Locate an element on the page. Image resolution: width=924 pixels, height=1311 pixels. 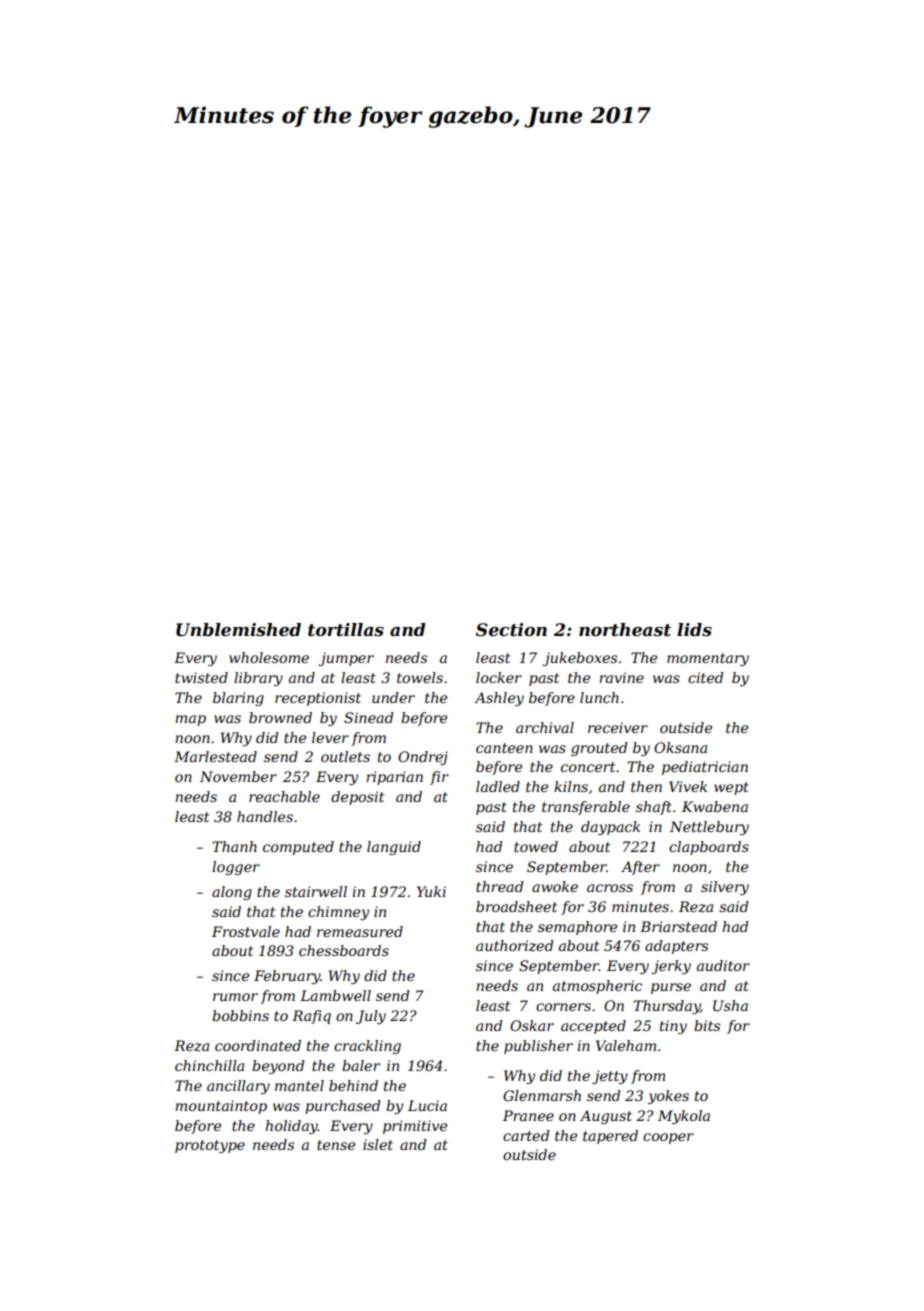
wholesome is located at coordinates (269, 657).
